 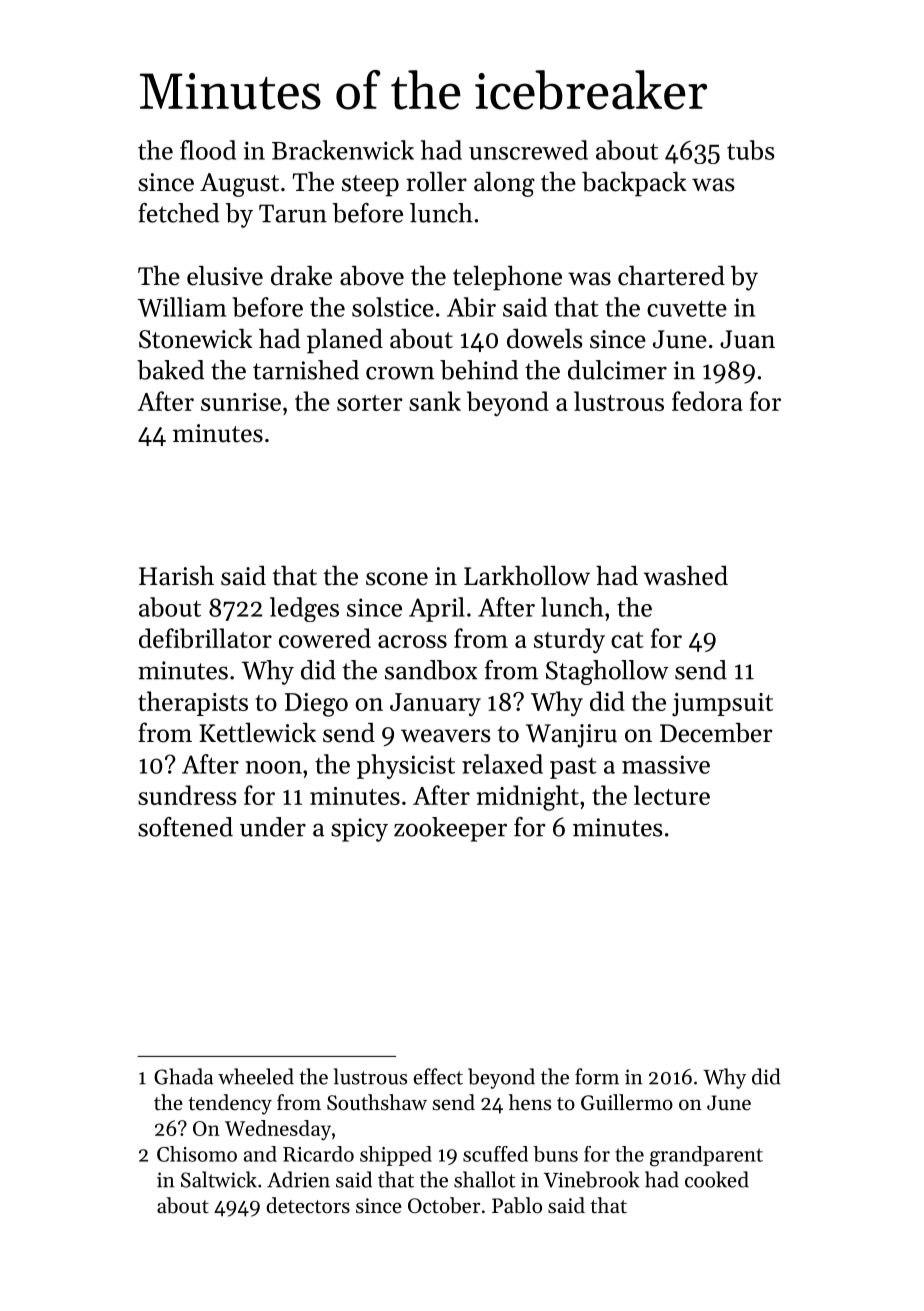 What do you see at coordinates (592, 1179) in the screenshot?
I see `Vinebrook` at bounding box center [592, 1179].
